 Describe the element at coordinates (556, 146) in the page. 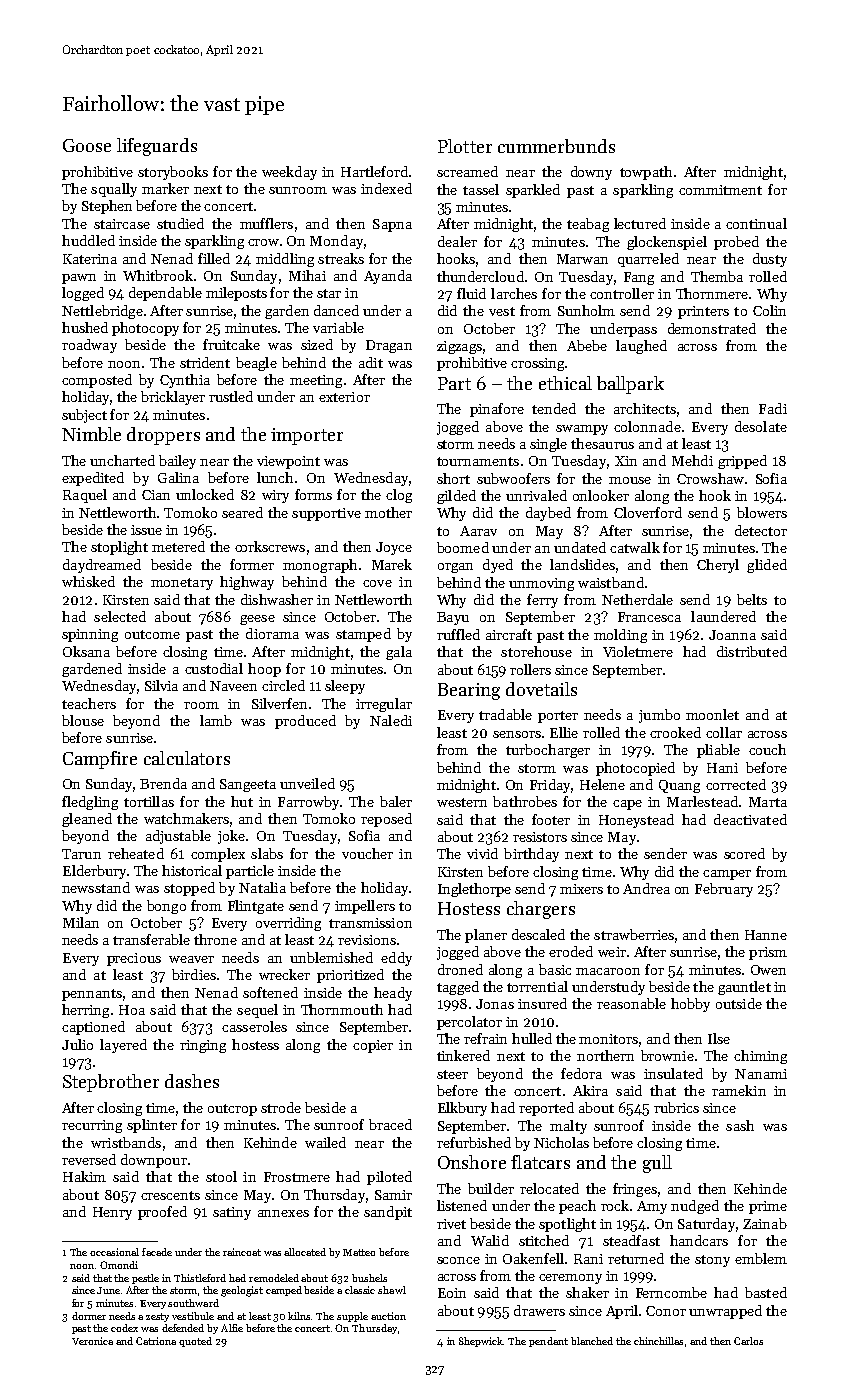

I see `cummerbunds` at that location.
